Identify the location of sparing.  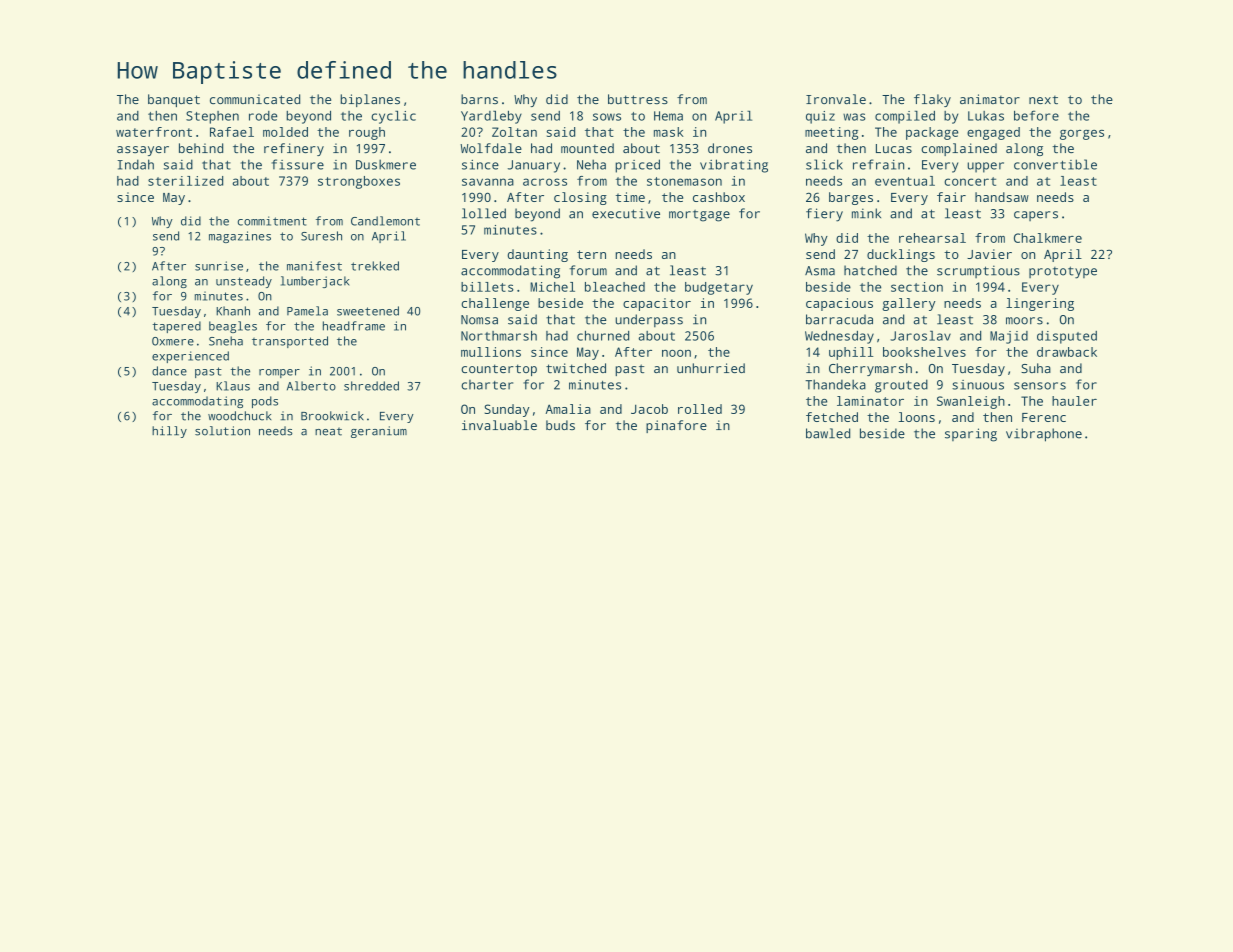
(971, 435).
